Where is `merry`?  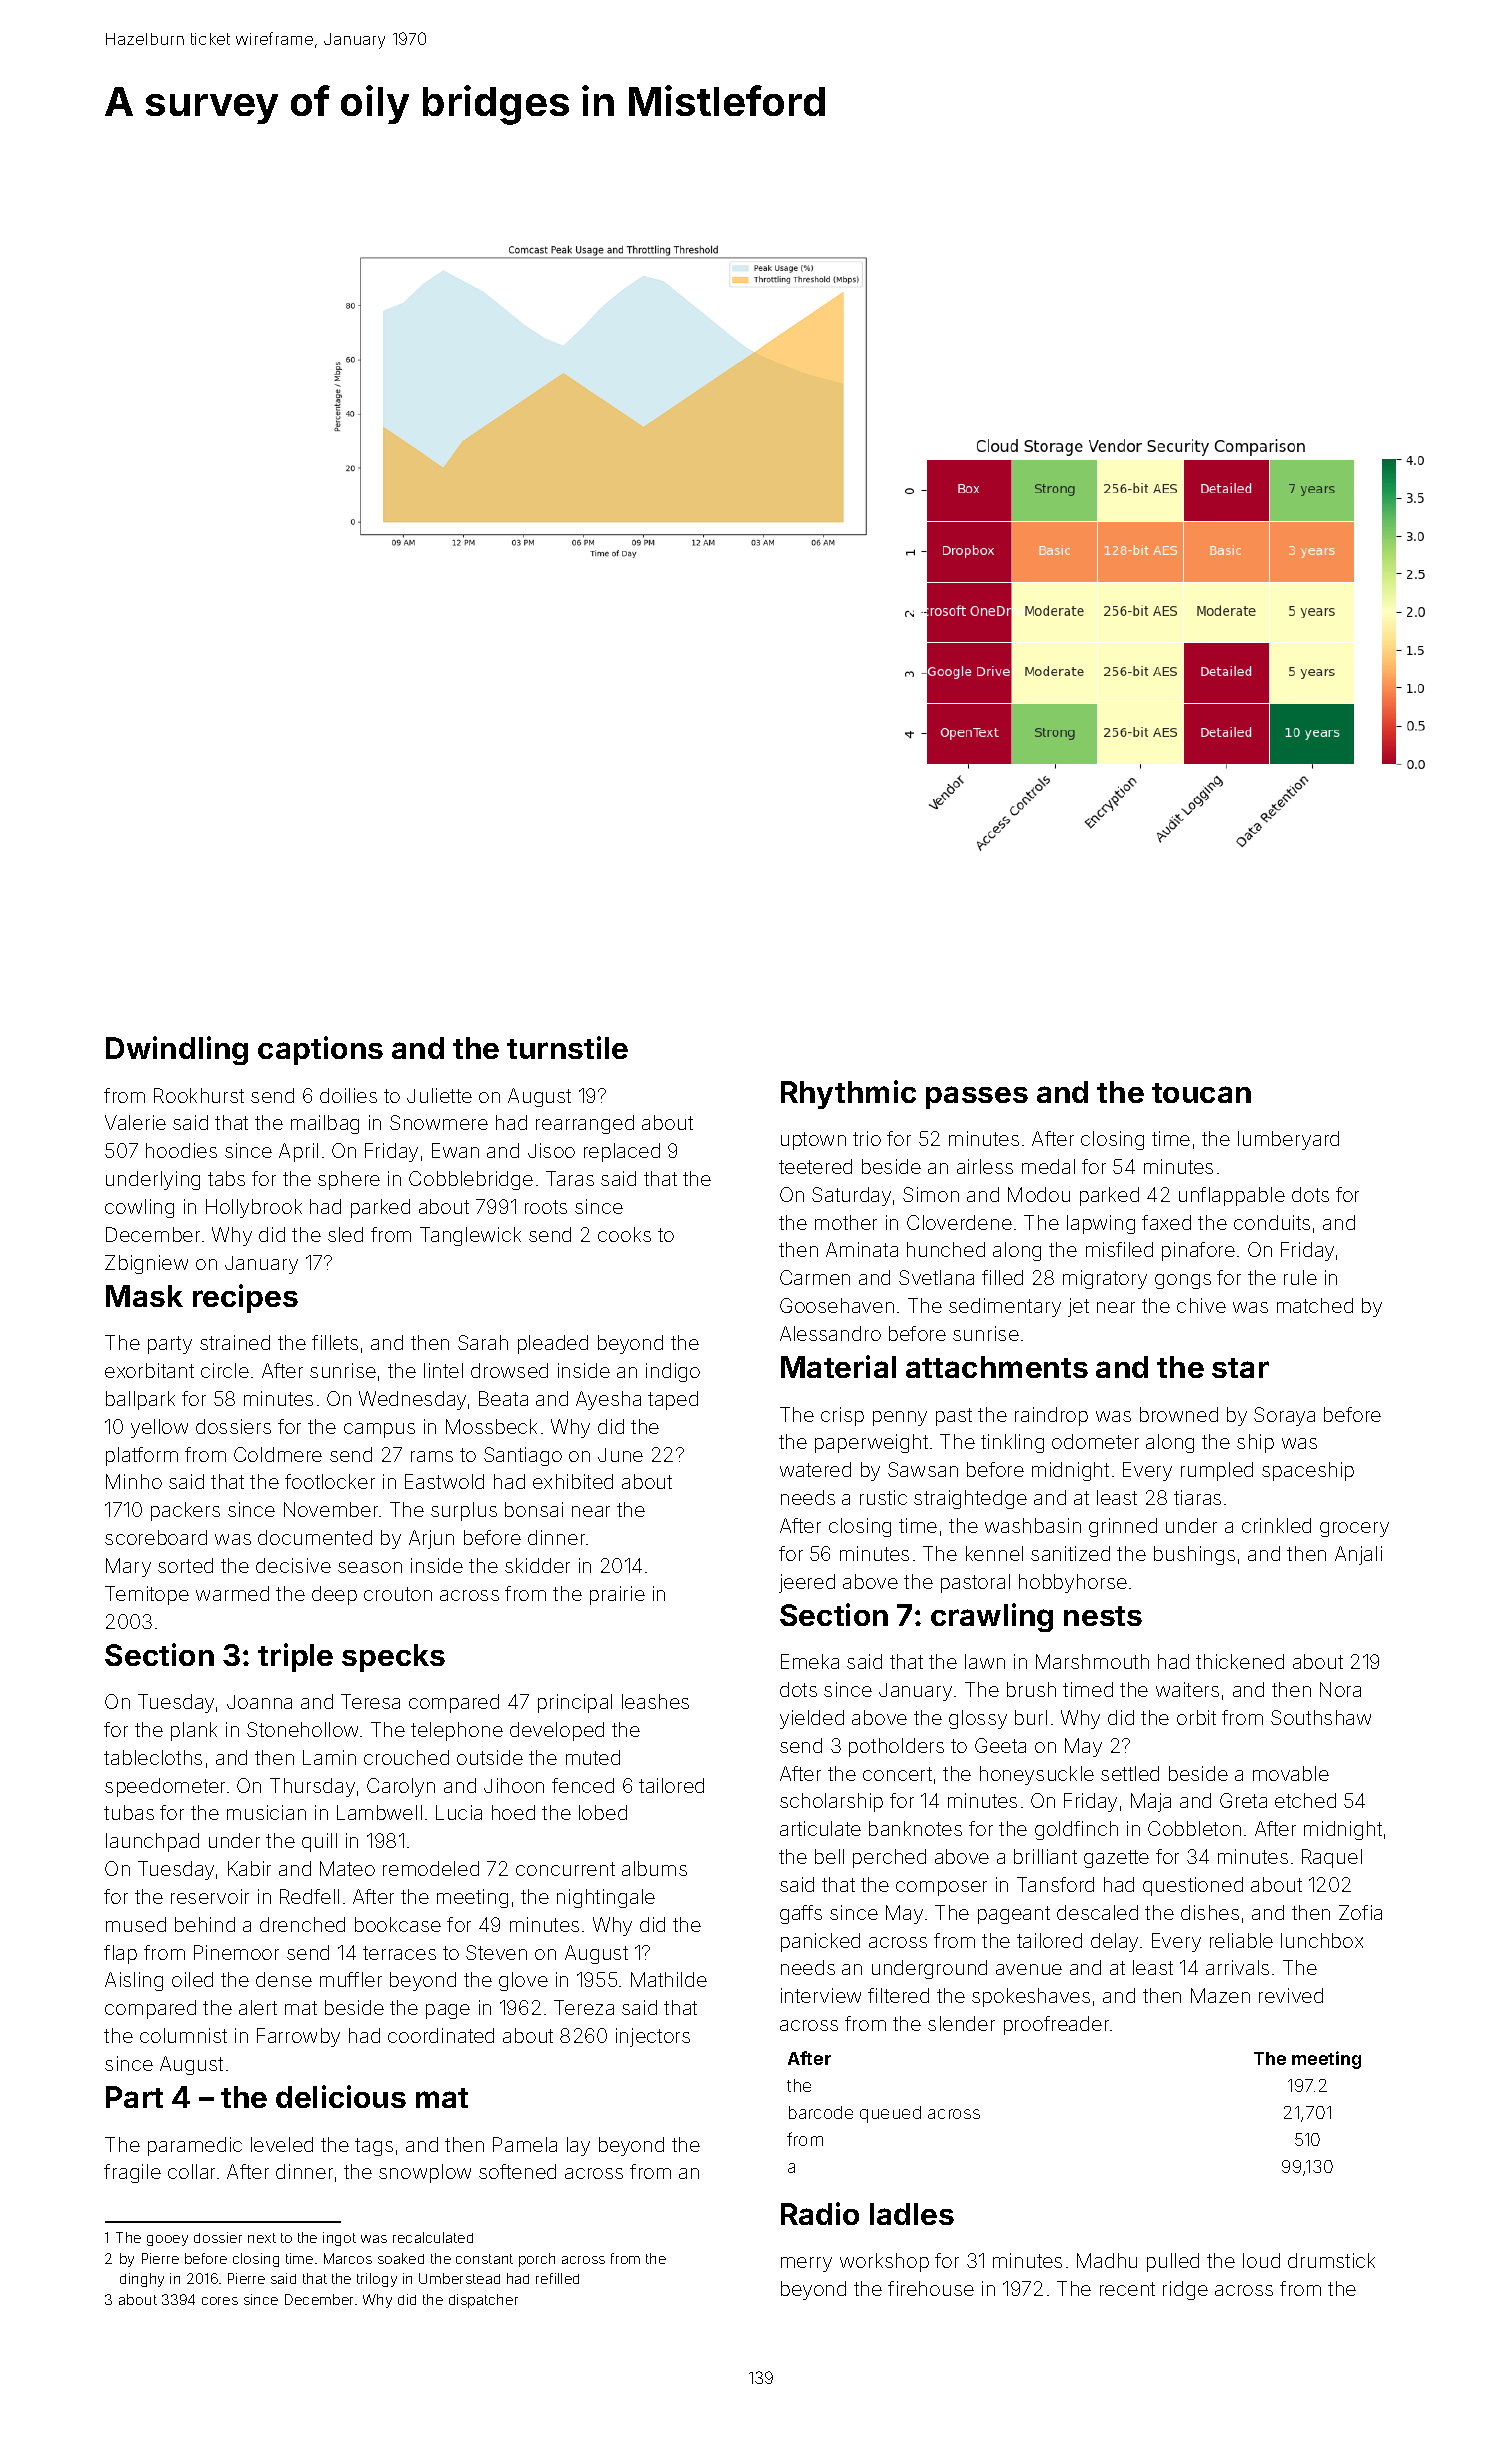
merry is located at coordinates (806, 2264).
